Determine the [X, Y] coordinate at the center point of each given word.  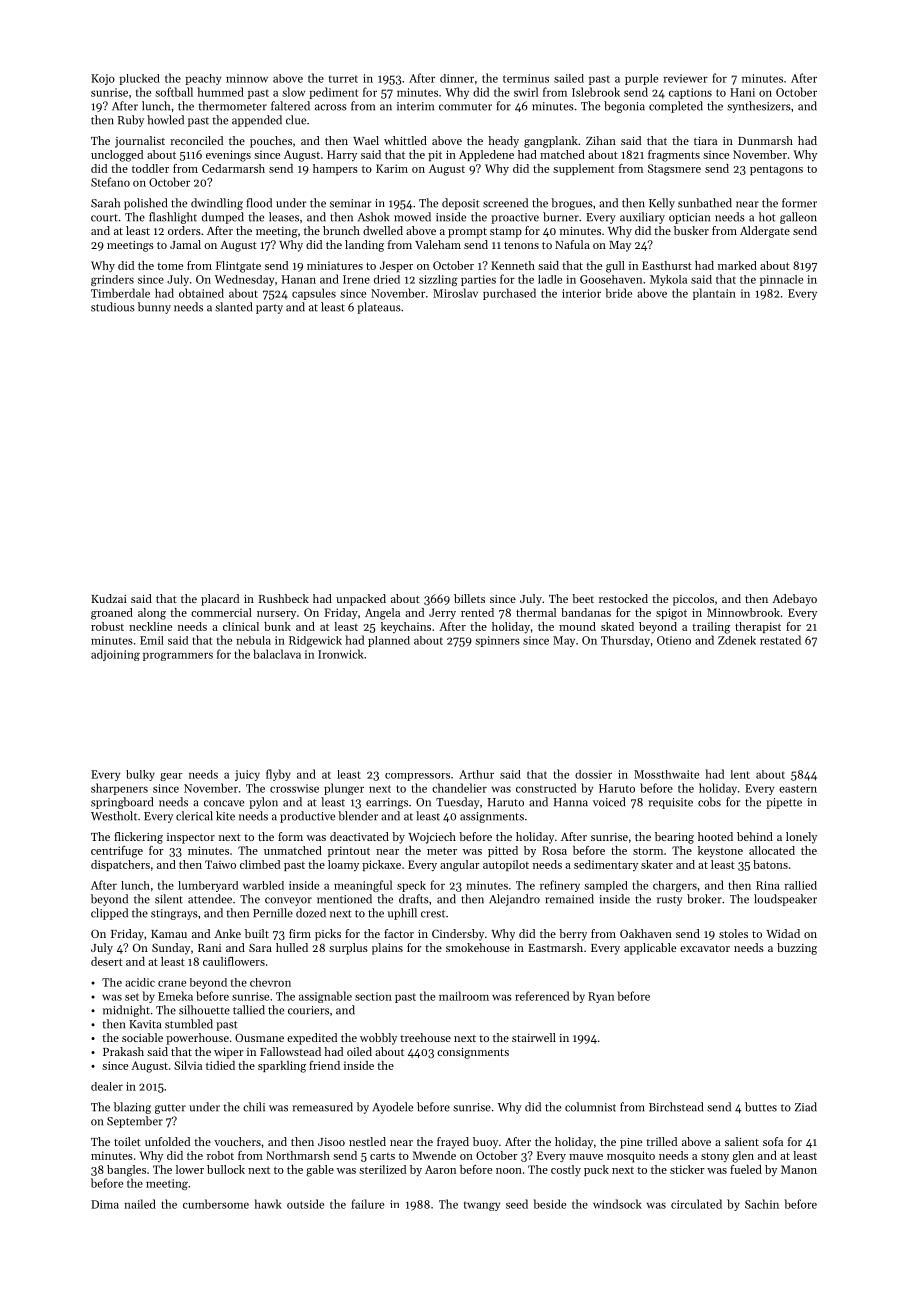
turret [343, 79]
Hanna [571, 802]
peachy [203, 79]
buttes [761, 1107]
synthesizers [759, 107]
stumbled [189, 1024]
